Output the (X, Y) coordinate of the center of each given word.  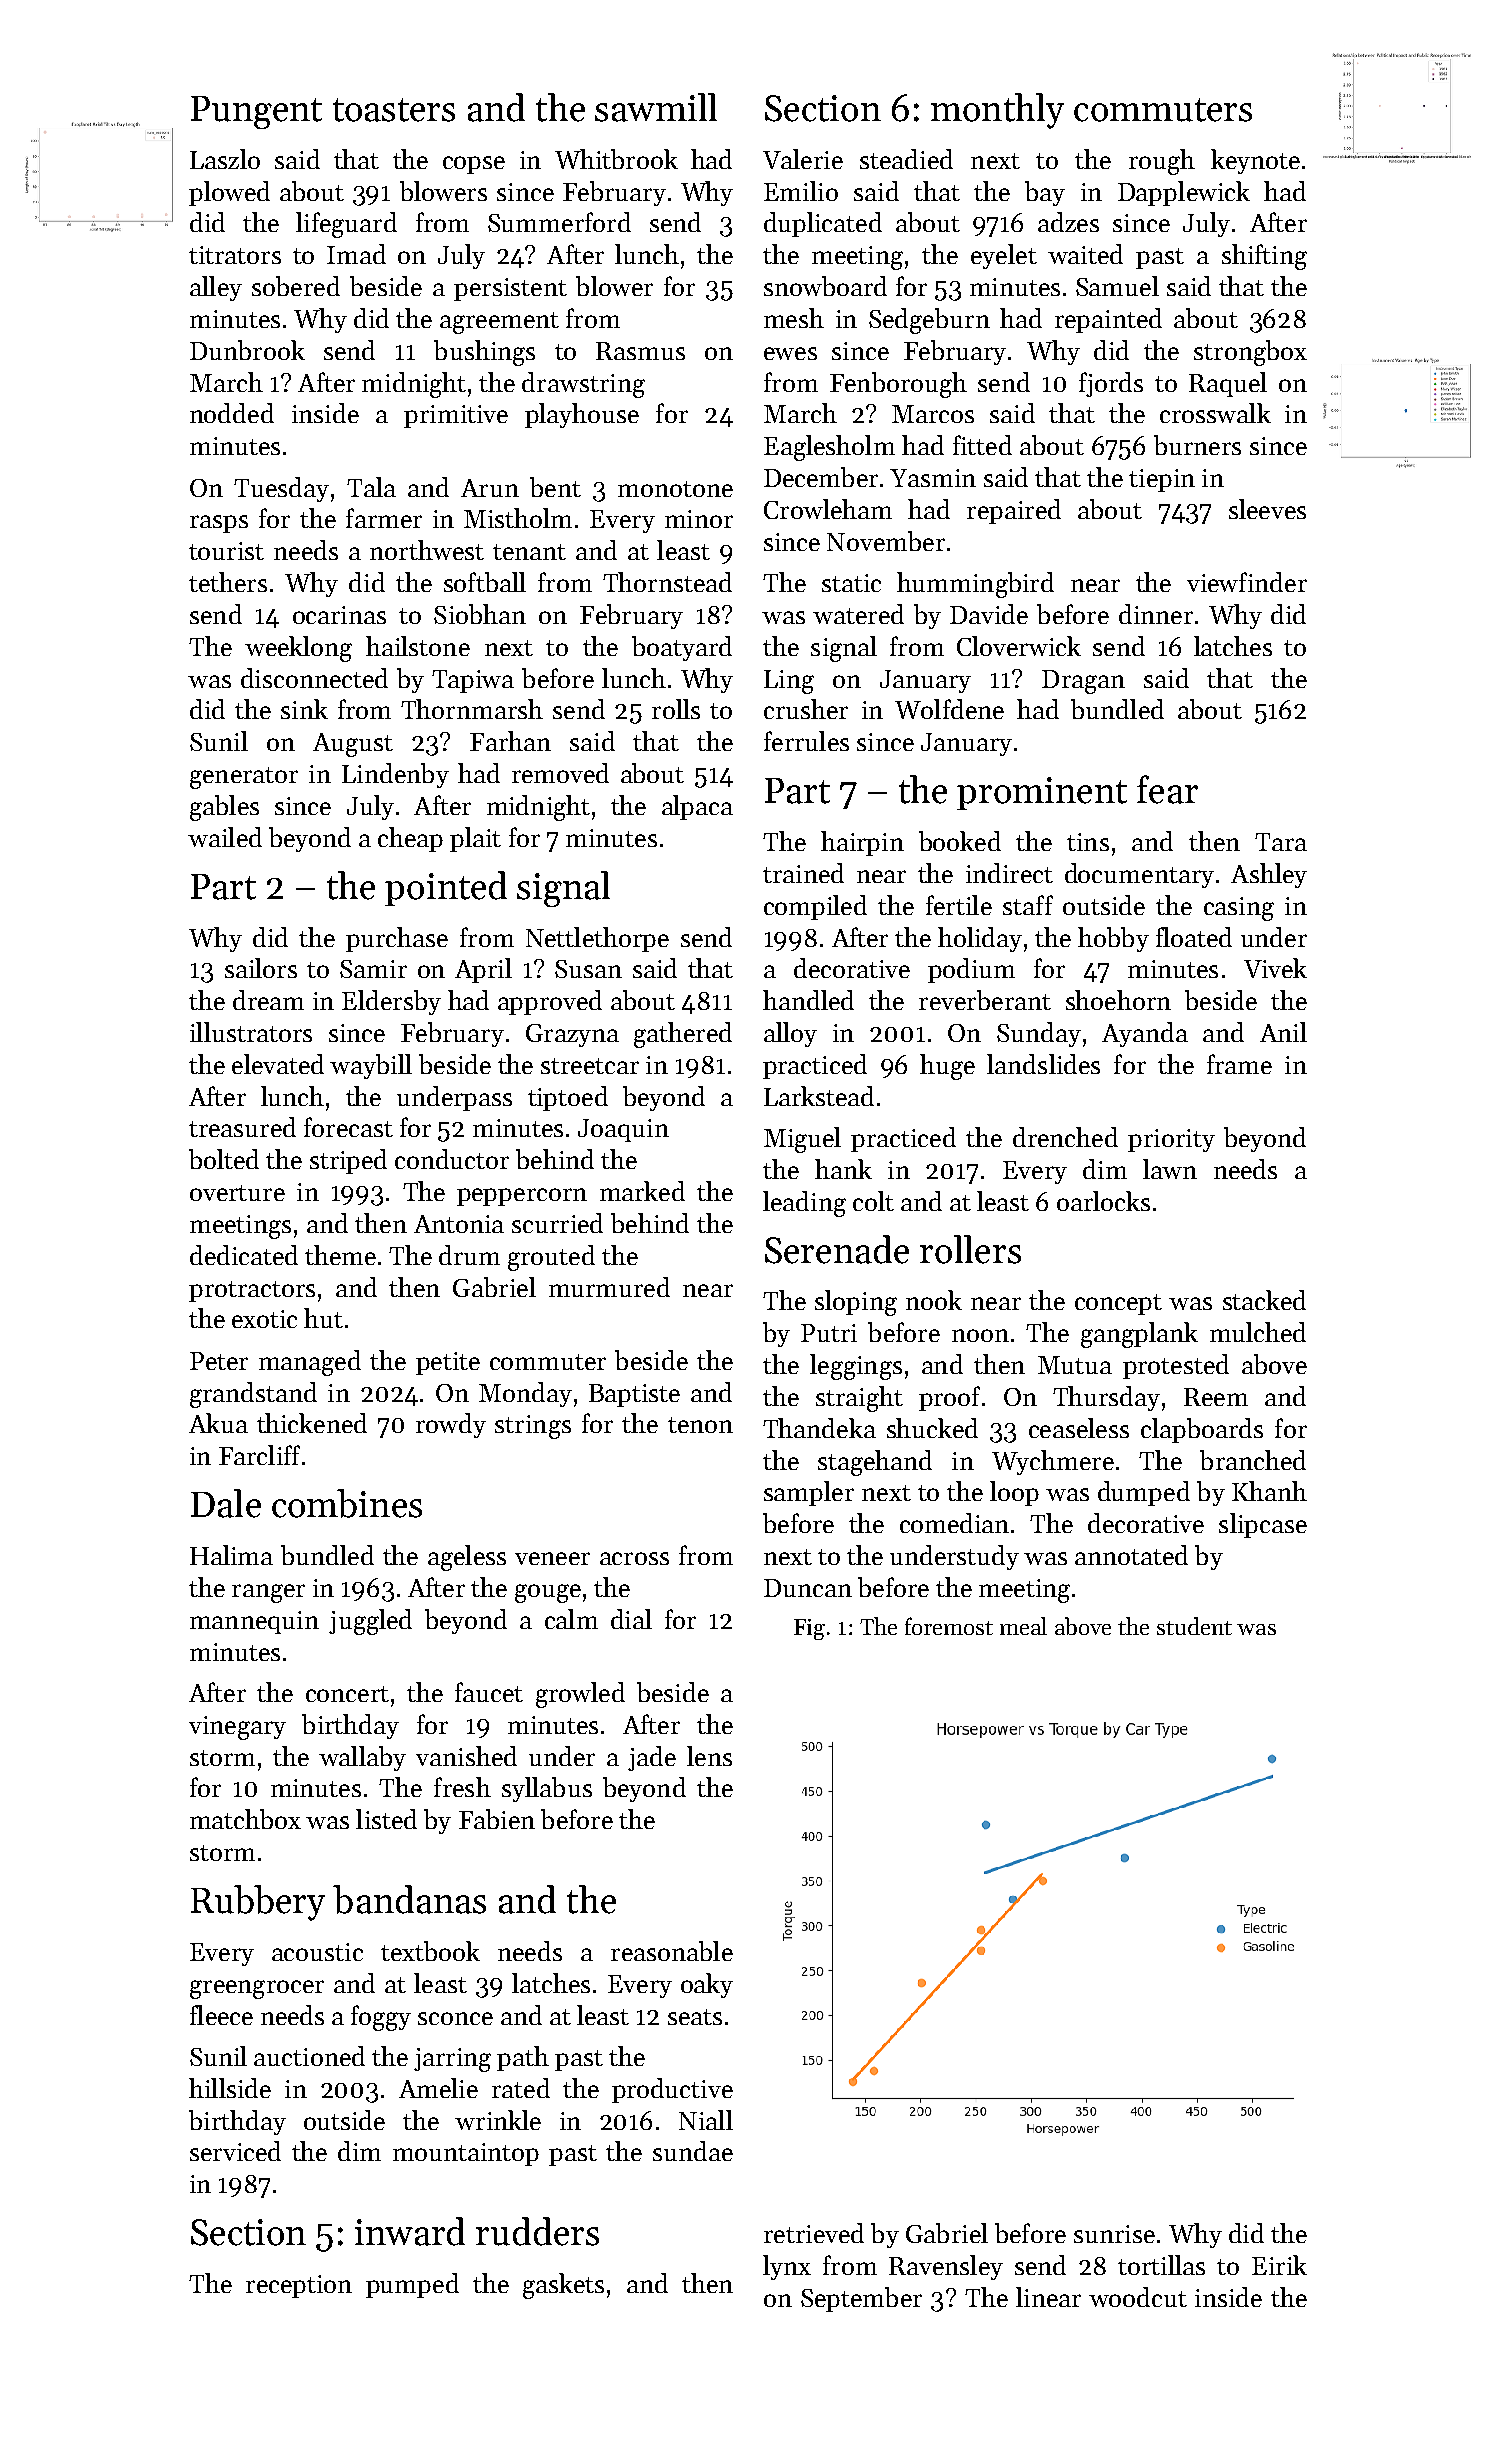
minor (699, 519)
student (1194, 1626)
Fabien (497, 1819)
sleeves (1267, 509)
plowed (229, 193)
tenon (700, 1425)
